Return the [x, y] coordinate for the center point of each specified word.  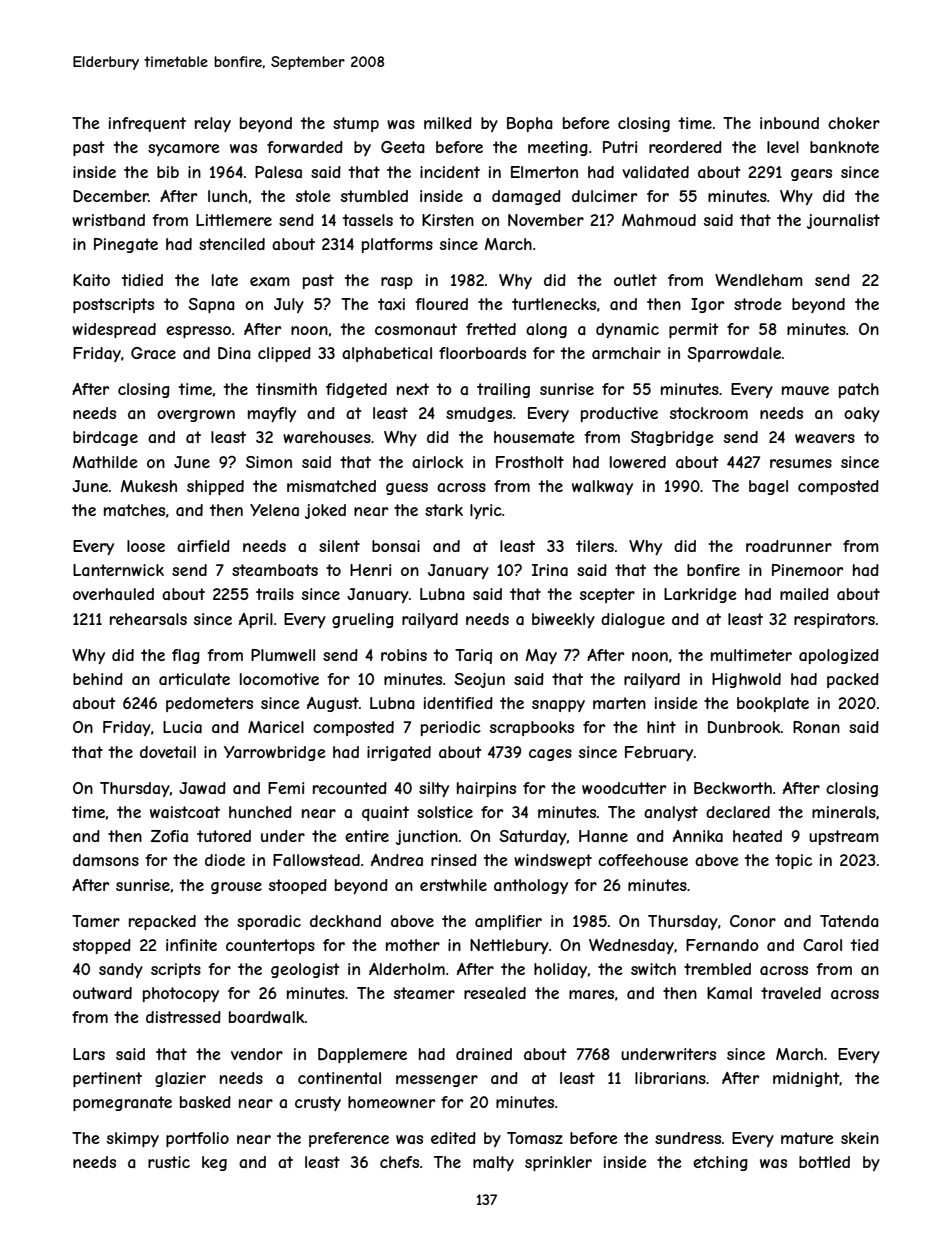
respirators [834, 620]
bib [168, 172]
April [256, 620]
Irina [550, 570]
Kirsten [448, 220]
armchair [626, 353]
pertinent [107, 1079]
